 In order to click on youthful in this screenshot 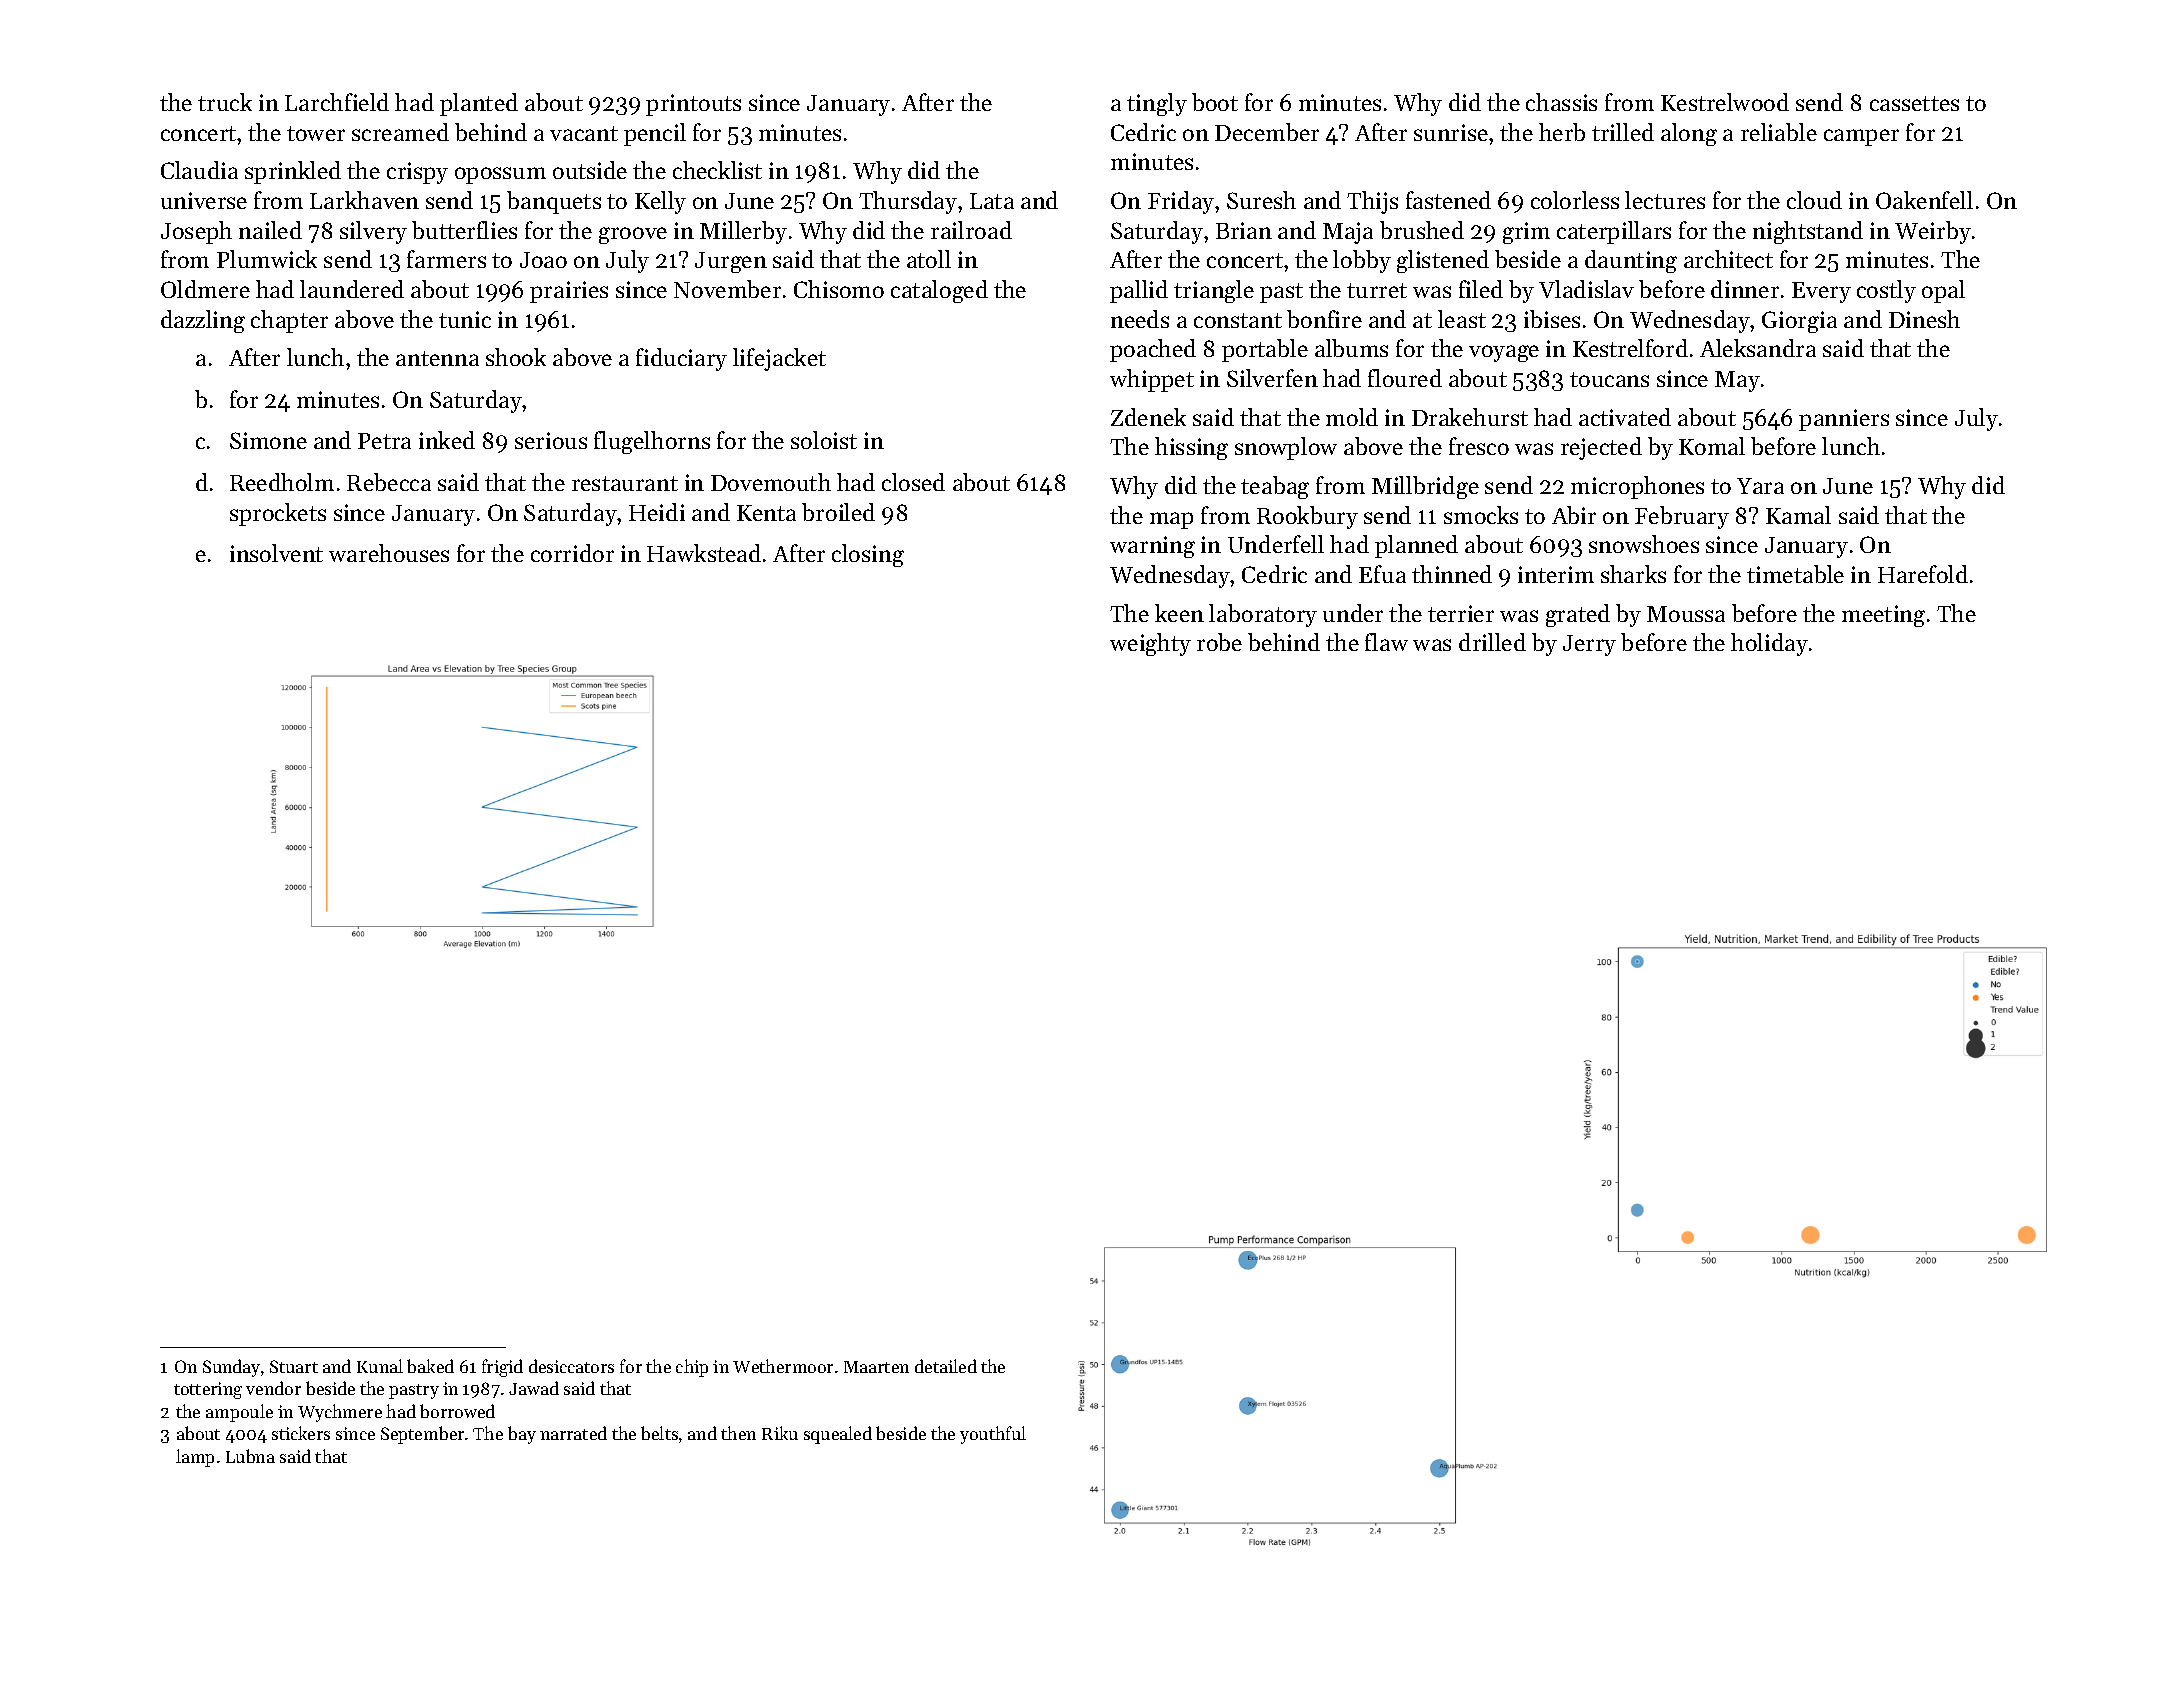, I will do `click(993, 1435)`.
